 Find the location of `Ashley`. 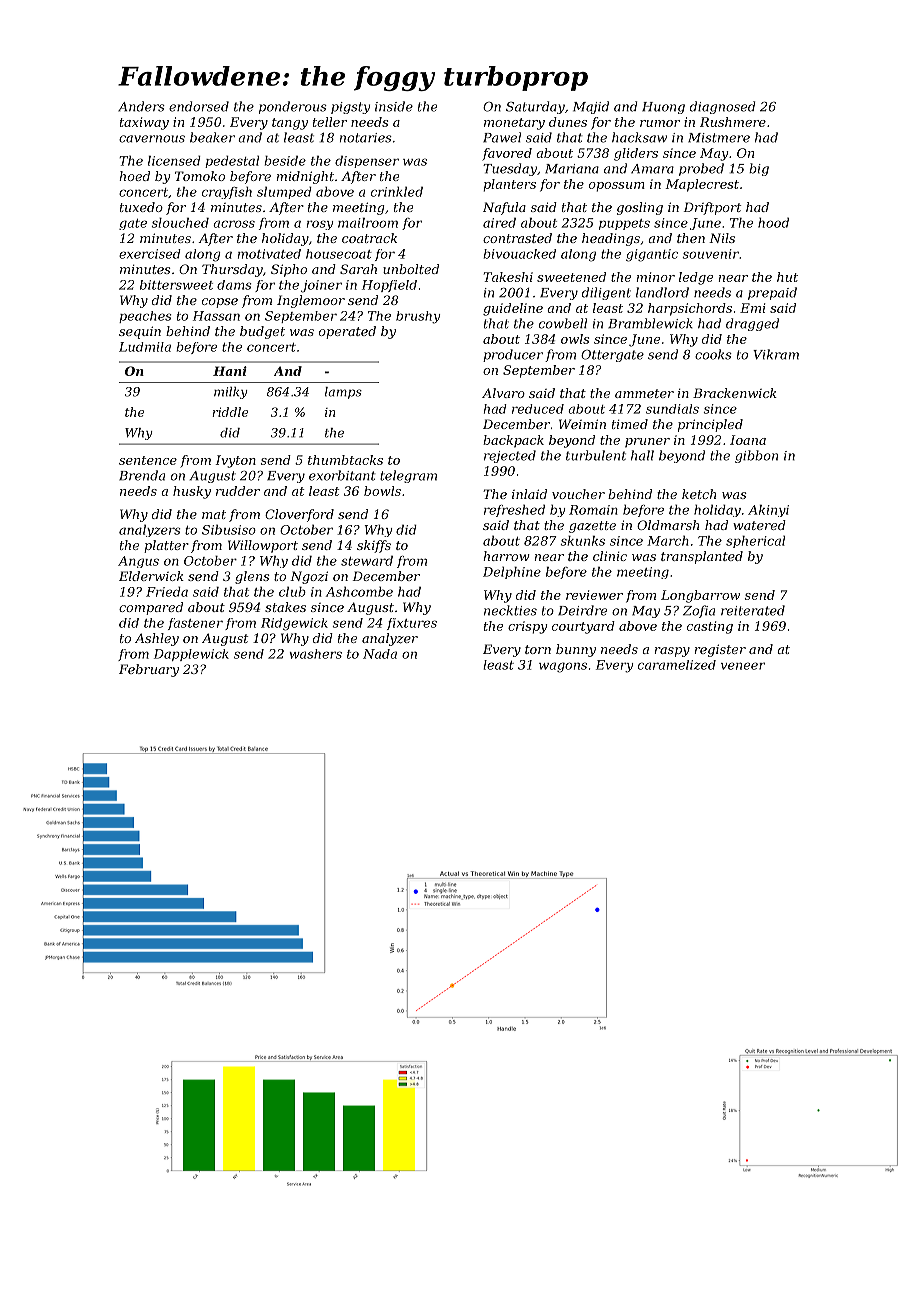

Ashley is located at coordinates (157, 639).
